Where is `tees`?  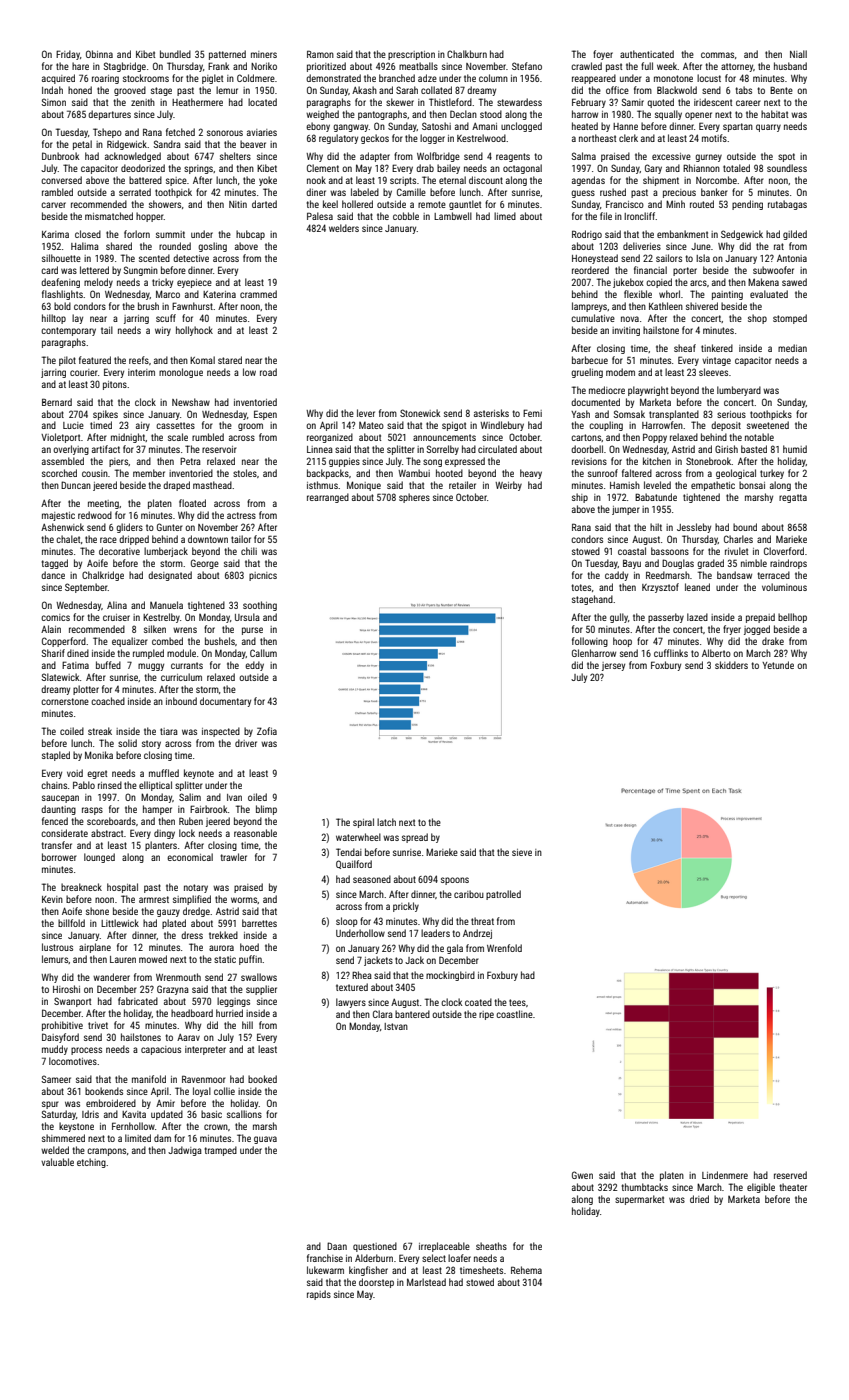
tees is located at coordinates (517, 1002).
